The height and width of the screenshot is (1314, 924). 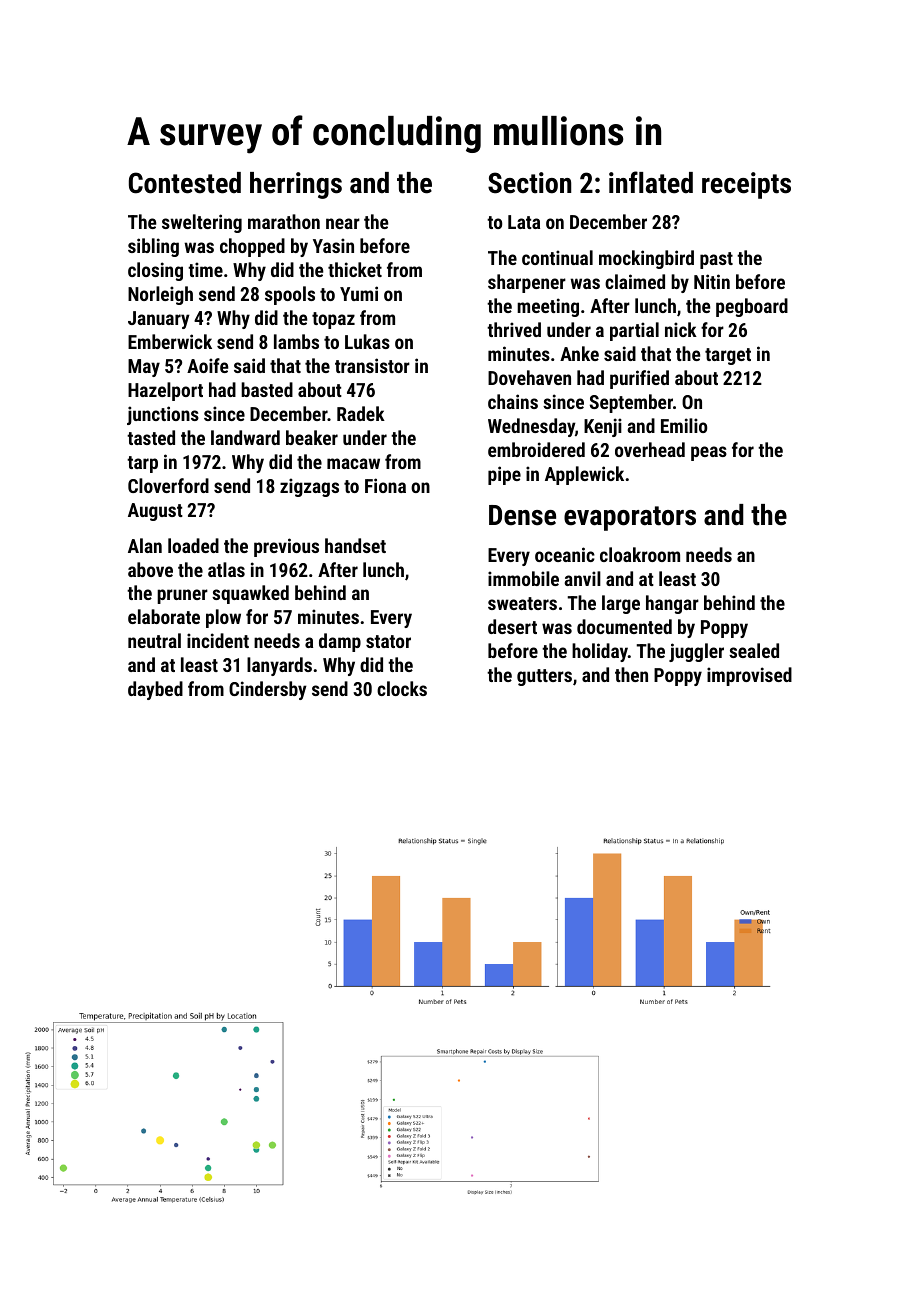 What do you see at coordinates (651, 182) in the screenshot?
I see `inflated` at bounding box center [651, 182].
